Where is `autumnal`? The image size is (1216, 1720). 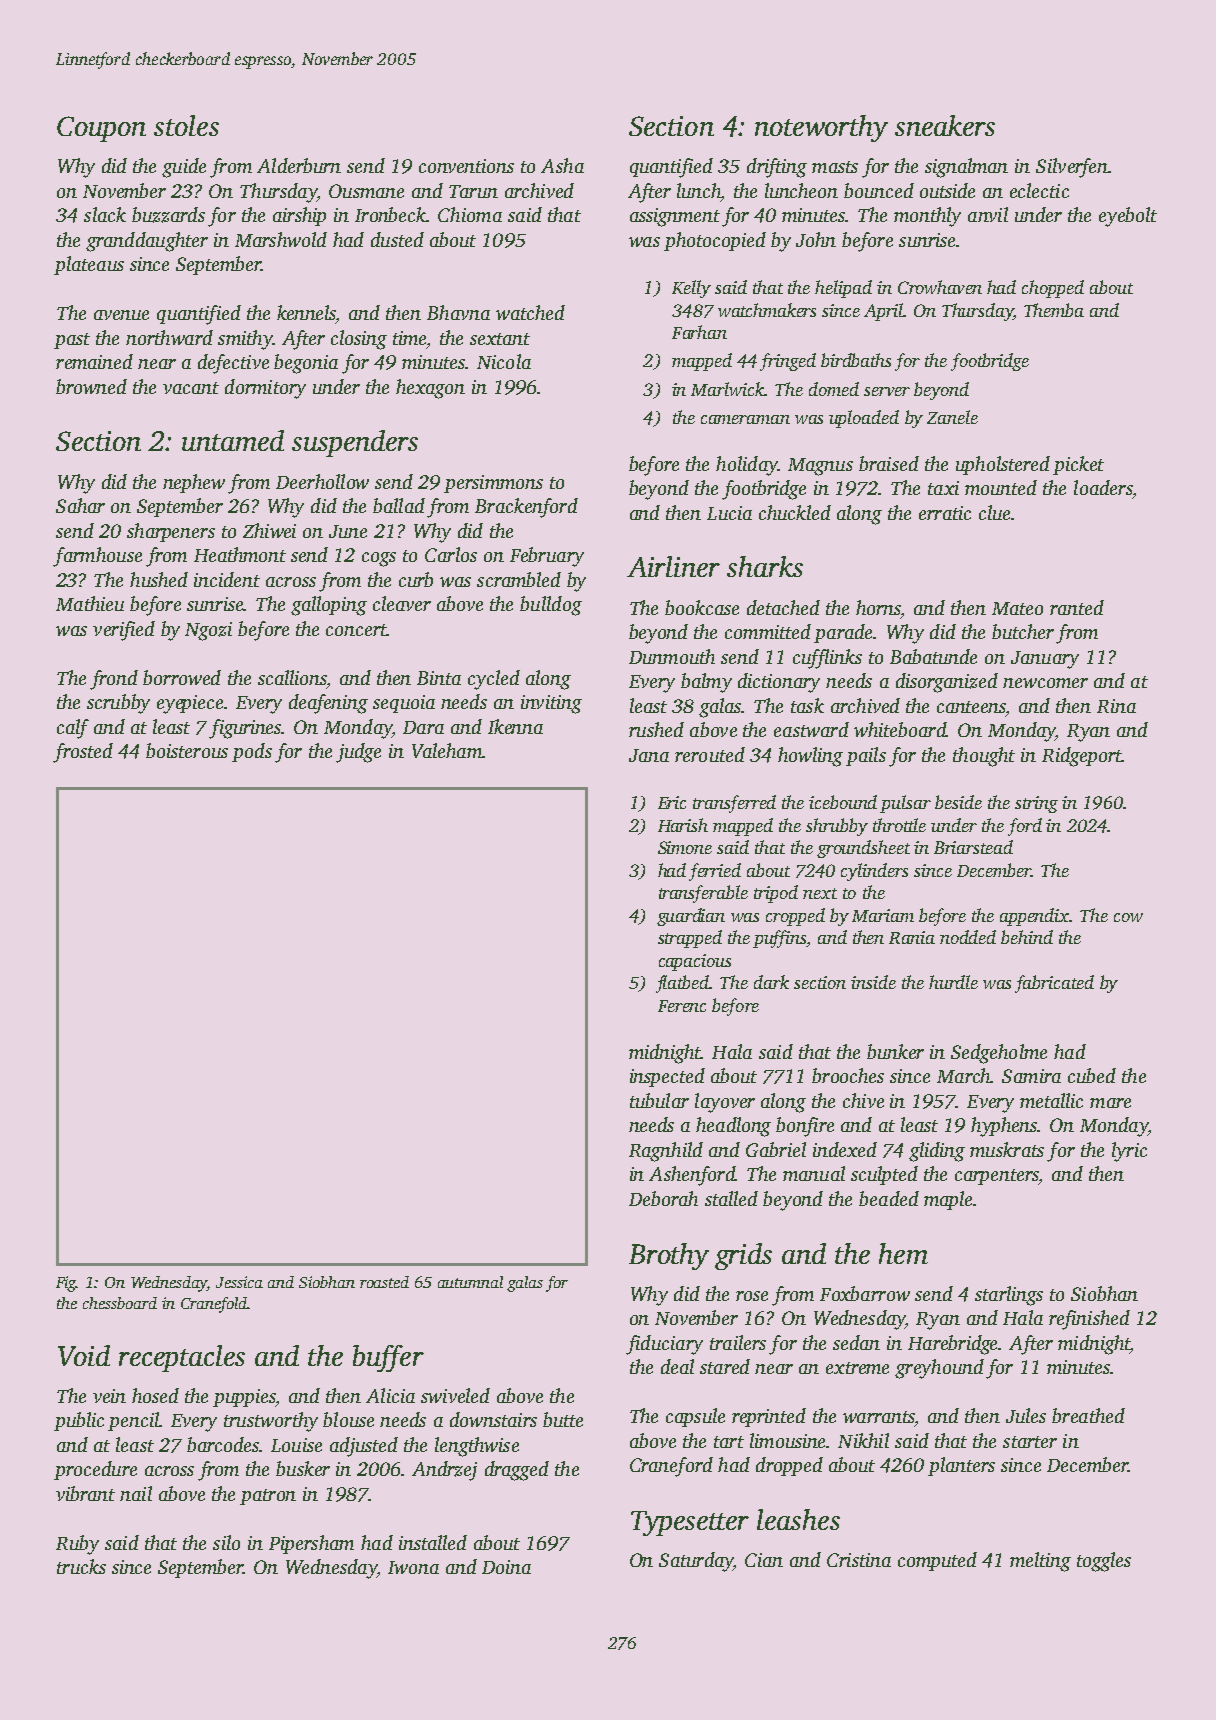 autumnal is located at coordinates (470, 1282).
